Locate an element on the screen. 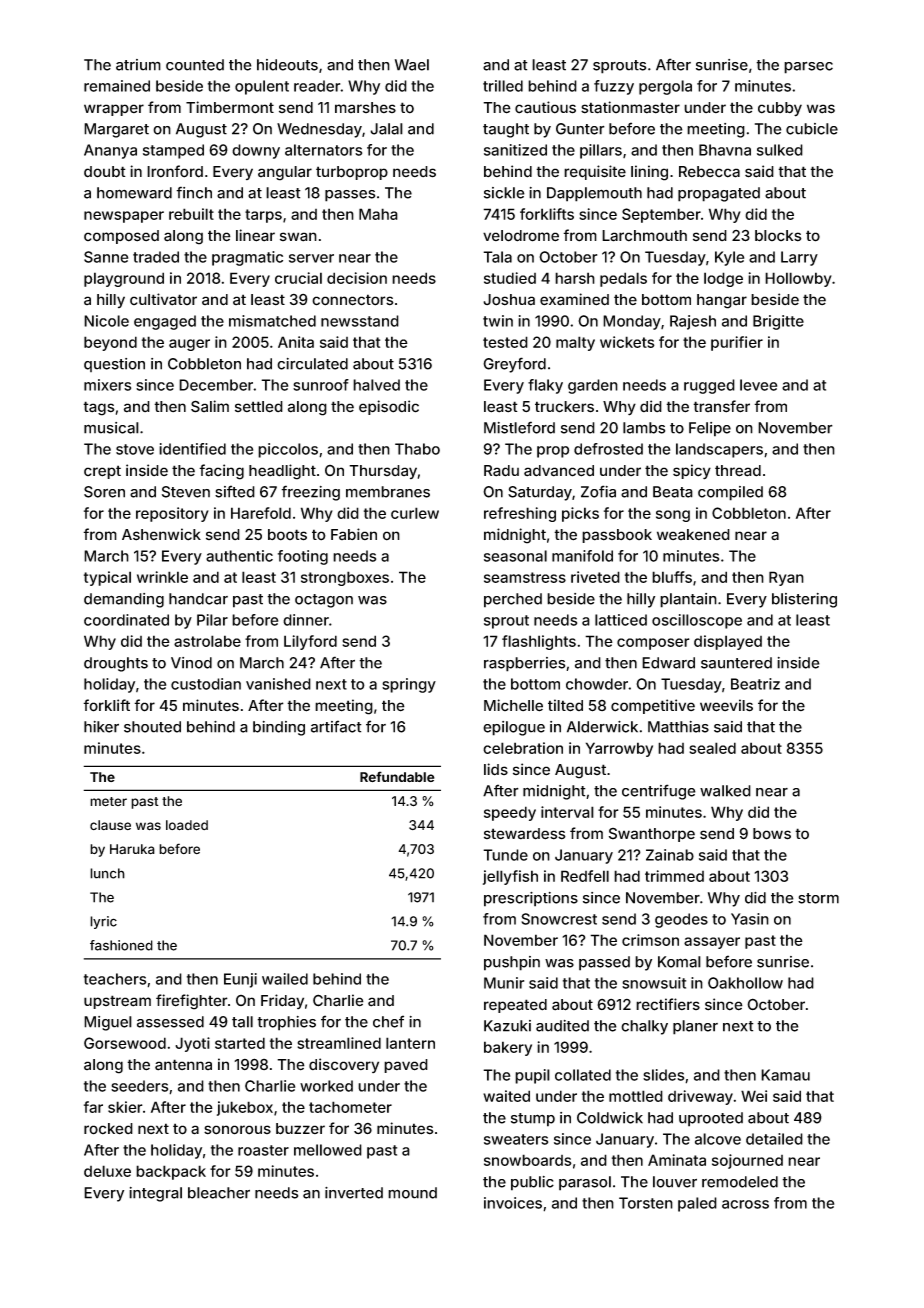 This screenshot has height=1308, width=924. handcar is located at coordinates (198, 599).
